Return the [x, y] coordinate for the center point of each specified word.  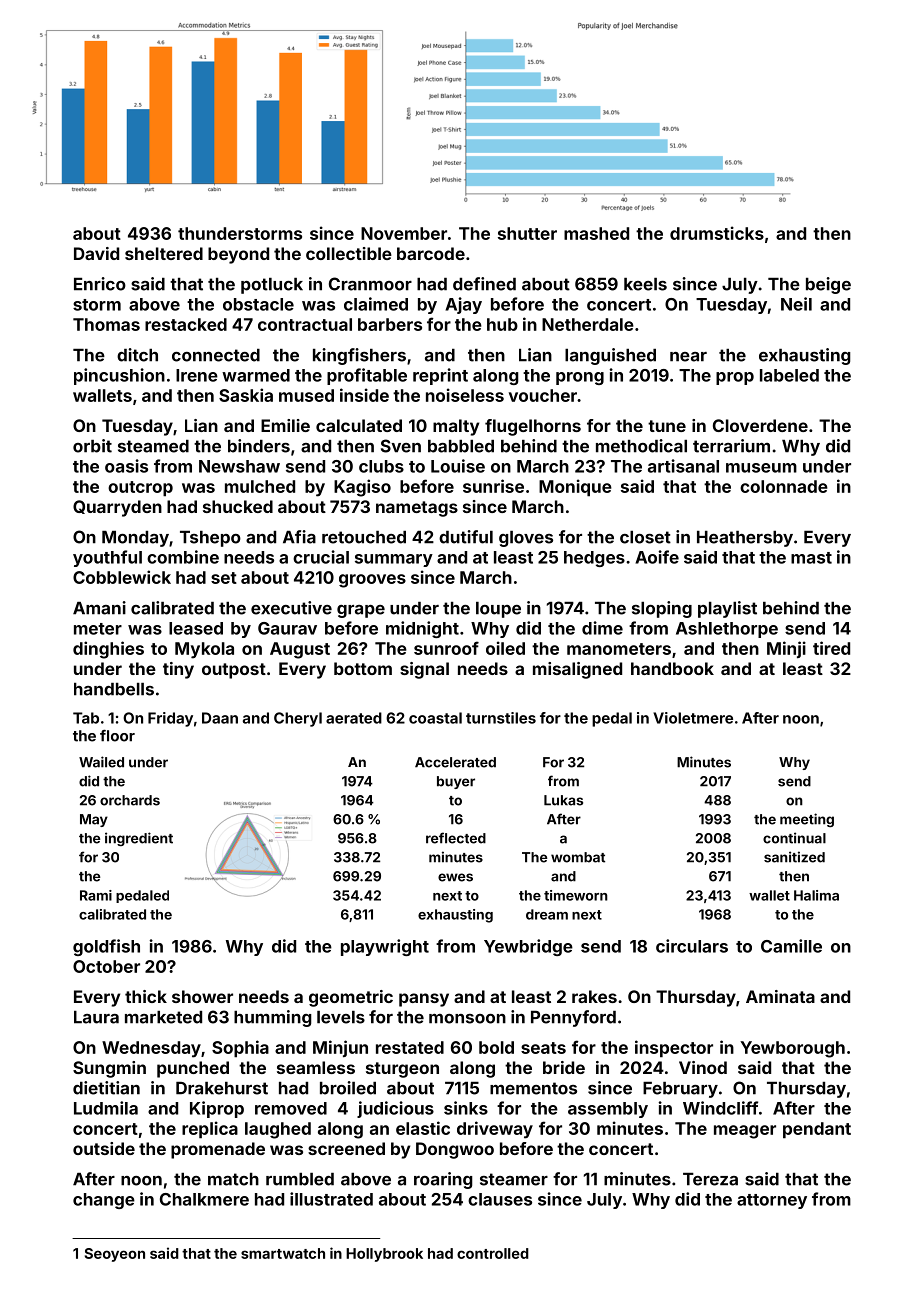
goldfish [106, 947]
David [96, 253]
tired [831, 648]
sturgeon [402, 1070]
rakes [594, 996]
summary [394, 560]
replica [210, 1130]
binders [259, 446]
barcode [431, 253]
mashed [596, 233]
